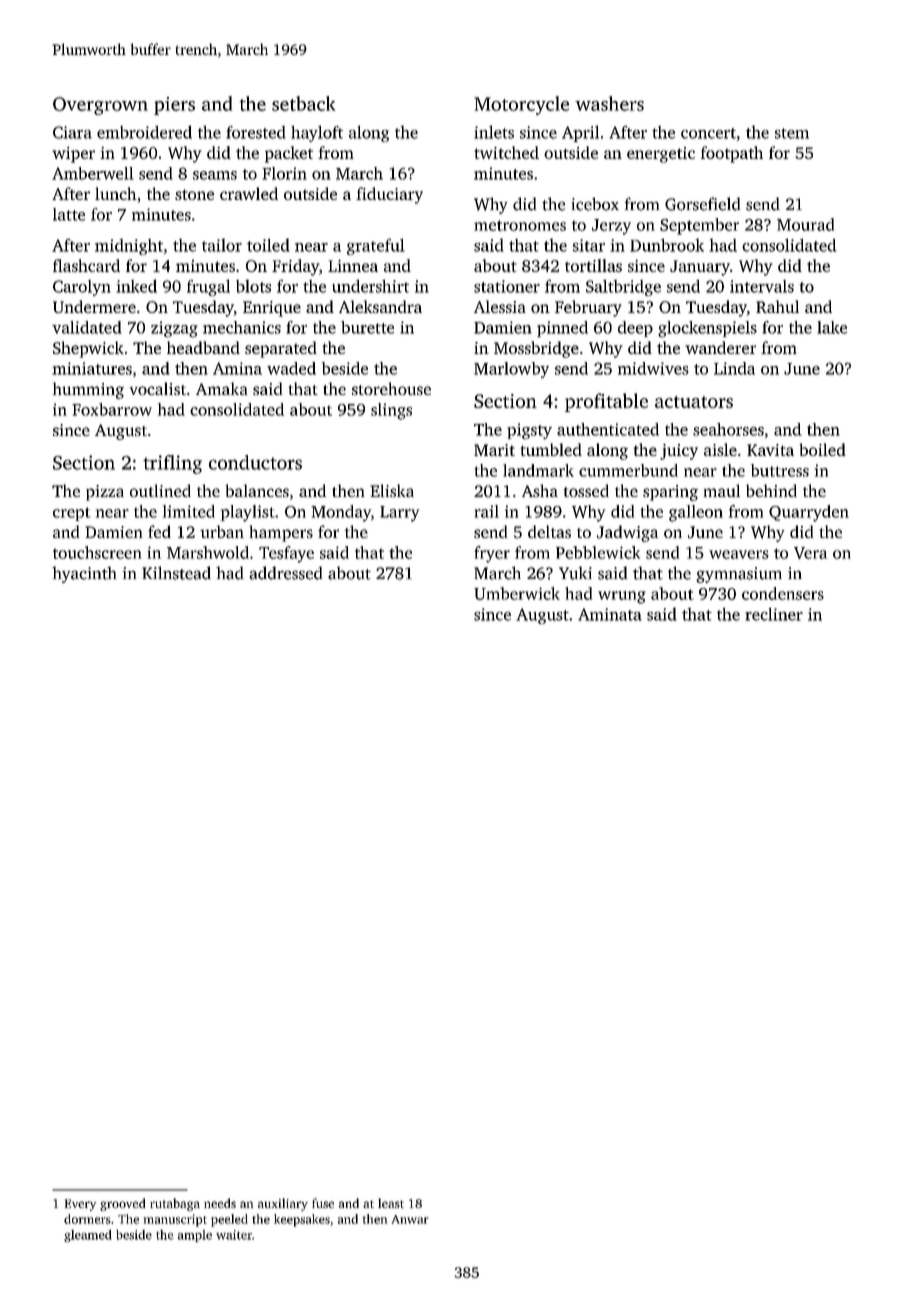 The height and width of the page is (1316, 908). I want to click on keepsakes, so click(302, 1220).
